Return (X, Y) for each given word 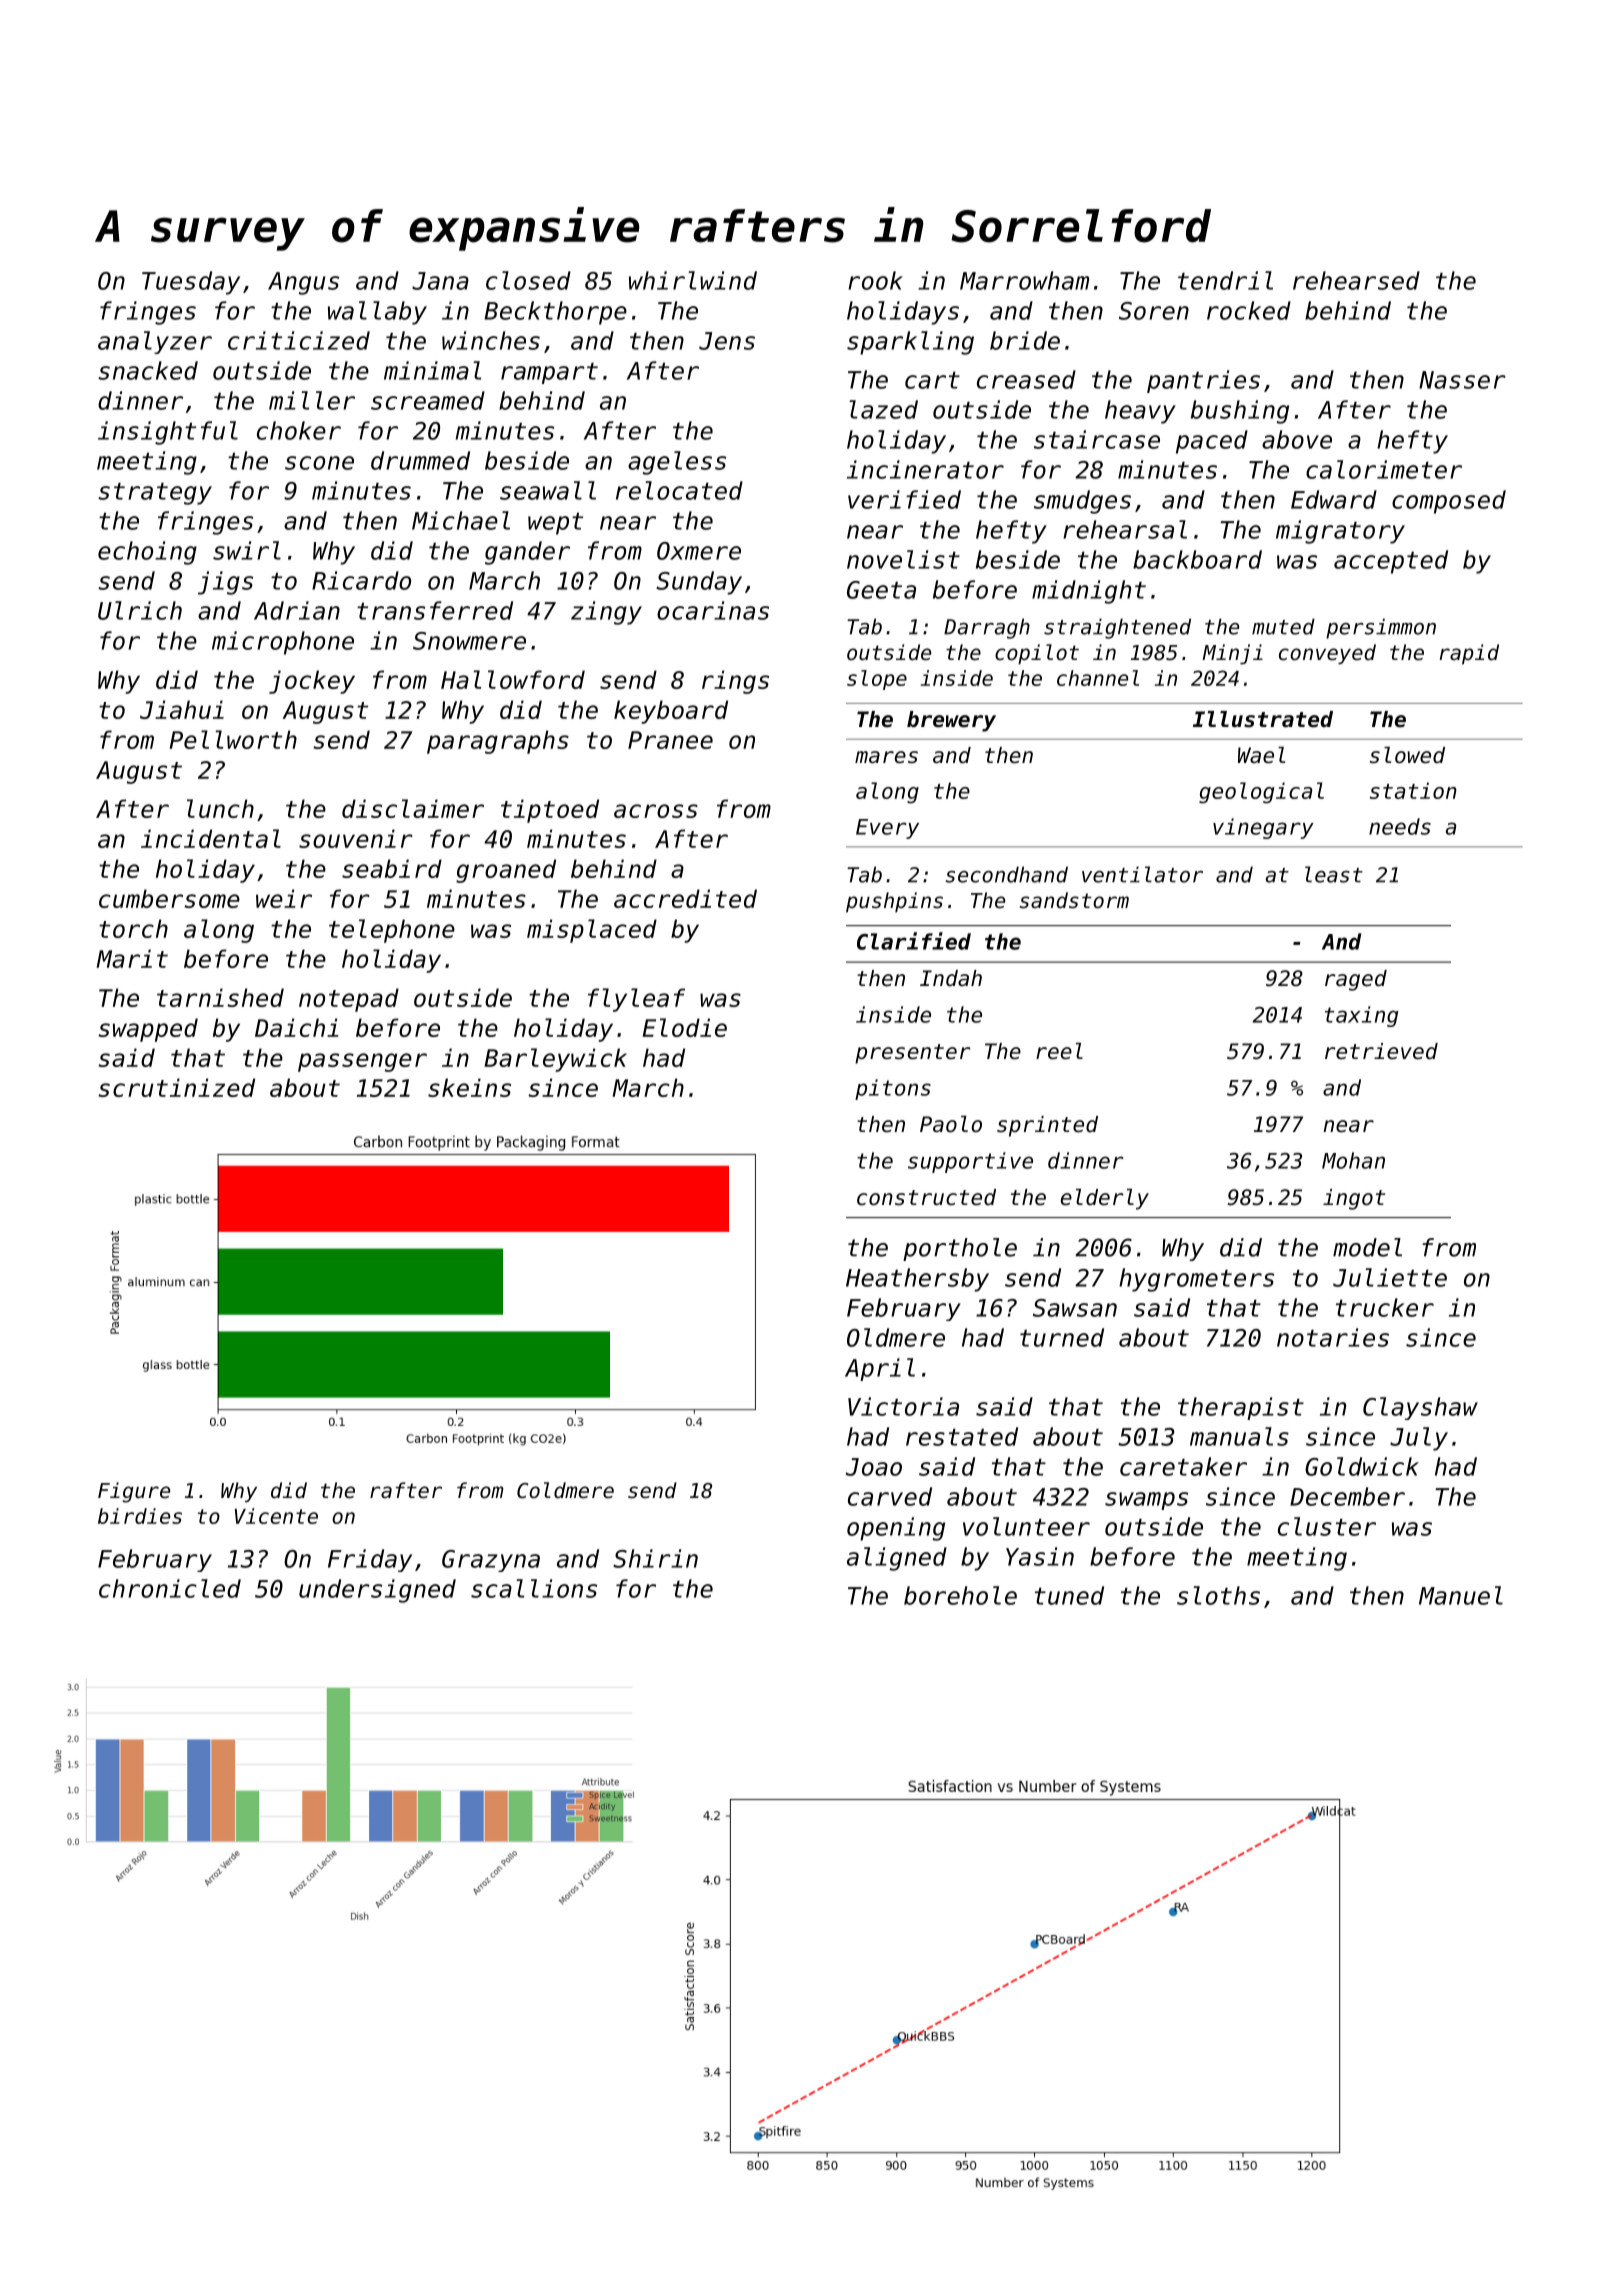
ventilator (1142, 874)
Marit (132, 958)
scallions (534, 1588)
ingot (1354, 1199)
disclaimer (413, 808)
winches (491, 340)
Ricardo (361, 580)
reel (1059, 1051)
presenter (913, 1054)
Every (887, 829)
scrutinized (176, 1087)
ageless (677, 463)
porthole (960, 1249)
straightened (1117, 628)
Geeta (881, 590)
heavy (1140, 412)
